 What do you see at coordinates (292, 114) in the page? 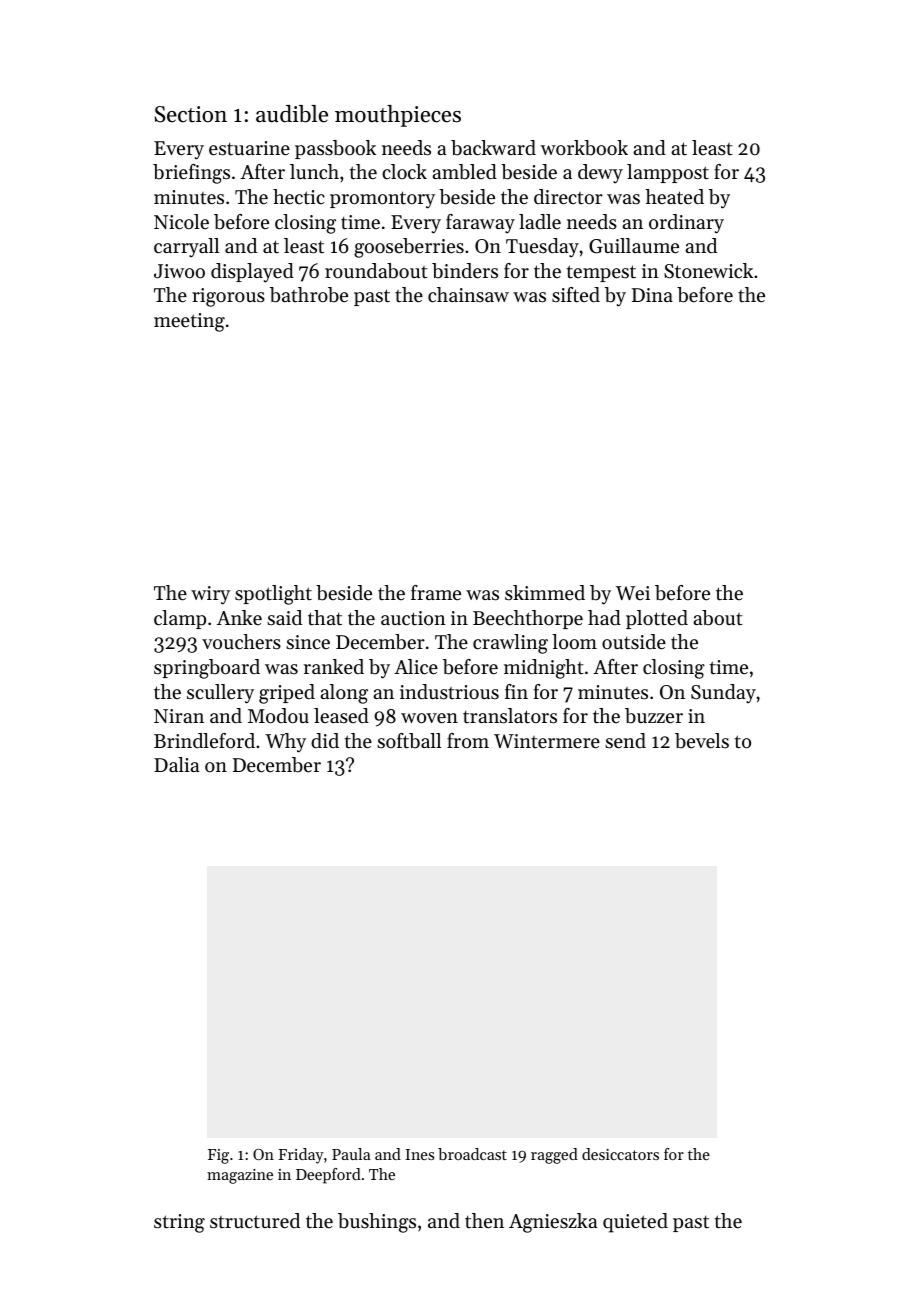
I see `audible` at bounding box center [292, 114].
